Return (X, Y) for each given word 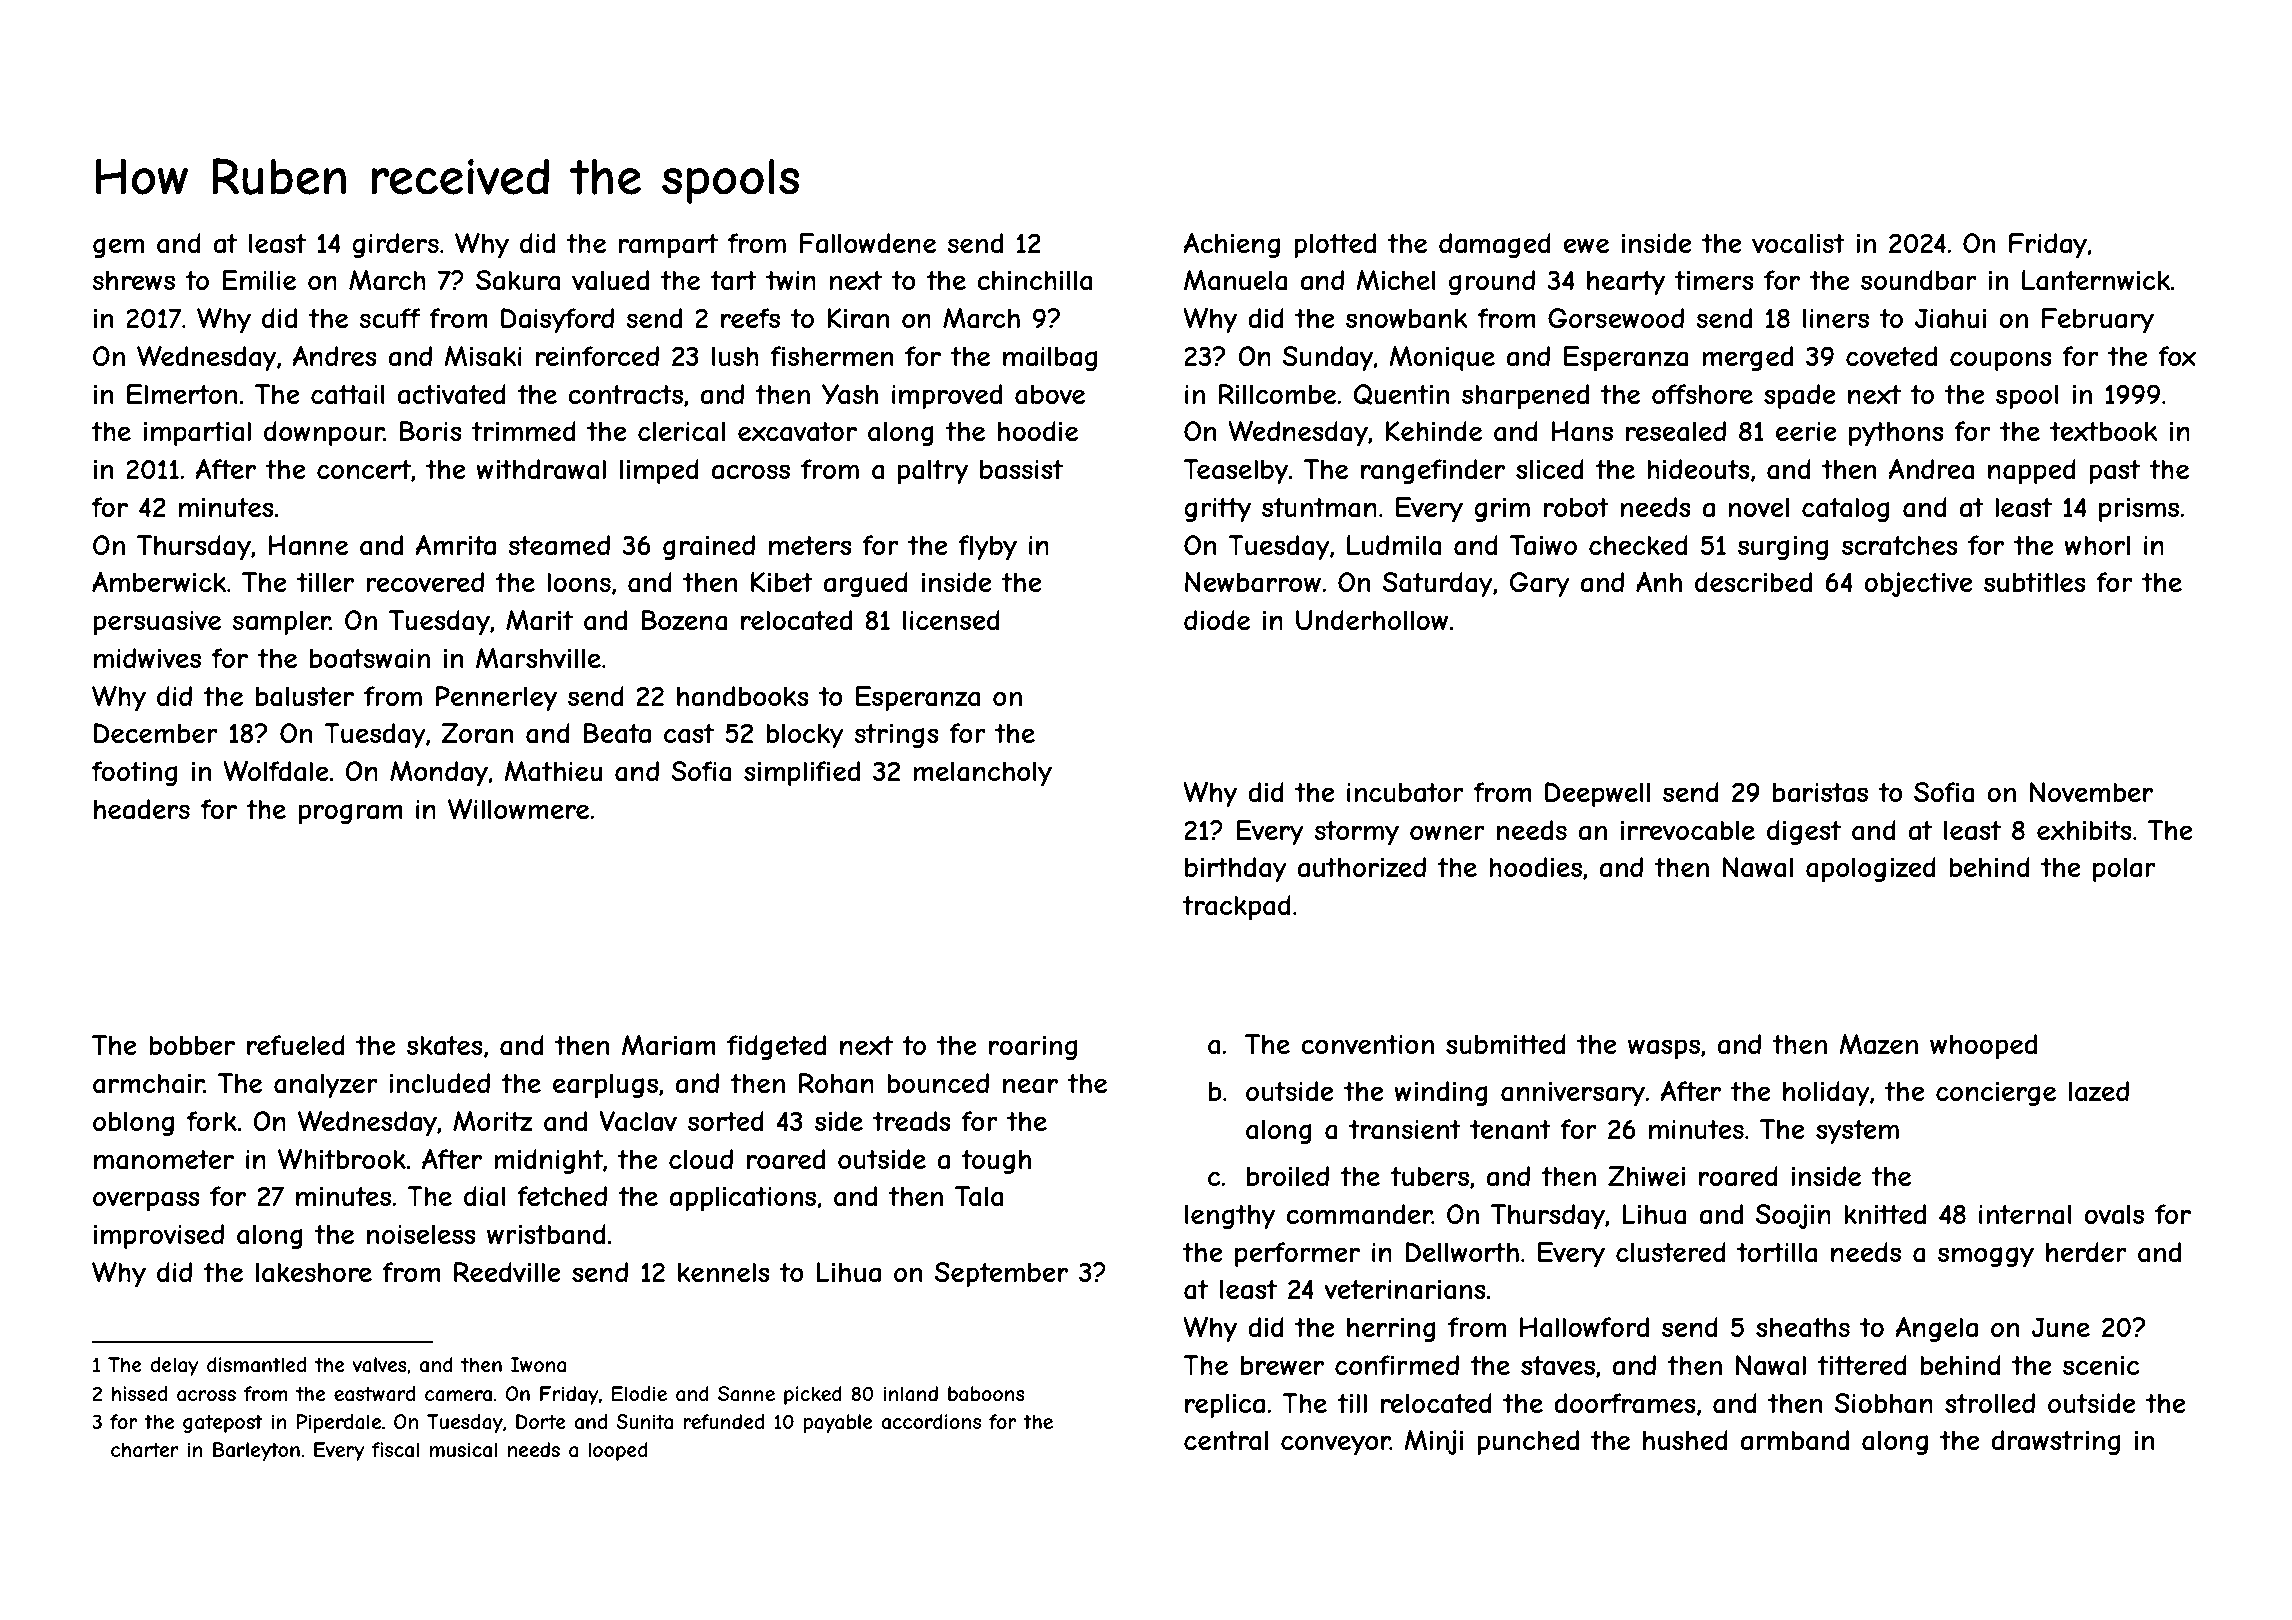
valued (610, 280)
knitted (1885, 1214)
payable (838, 1423)
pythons (1896, 434)
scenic (2101, 1365)
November (2091, 792)
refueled (296, 1045)
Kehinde (1434, 431)
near (1030, 1086)
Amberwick (159, 582)
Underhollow (1372, 620)
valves (379, 1365)
